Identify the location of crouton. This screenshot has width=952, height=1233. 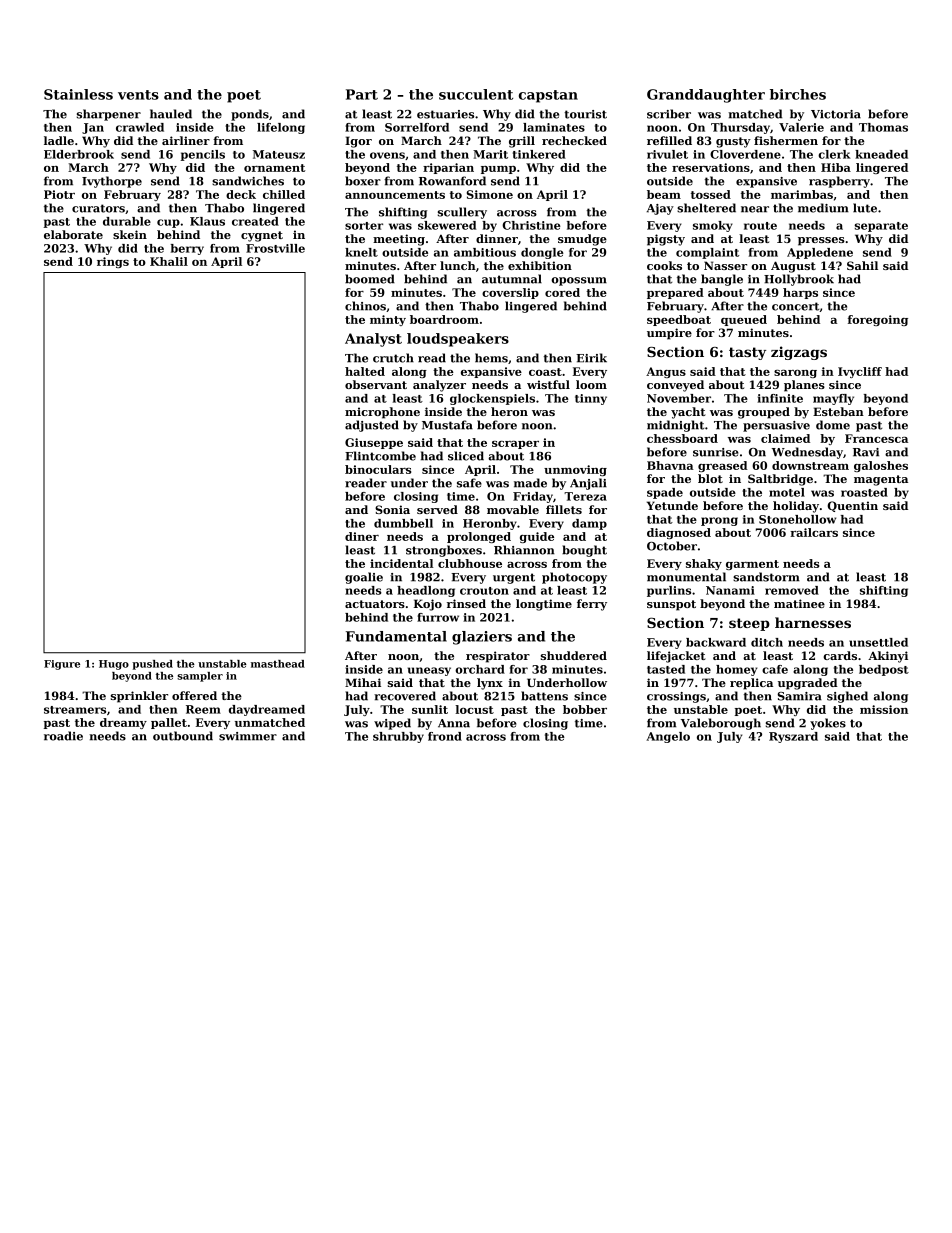
(484, 591).
